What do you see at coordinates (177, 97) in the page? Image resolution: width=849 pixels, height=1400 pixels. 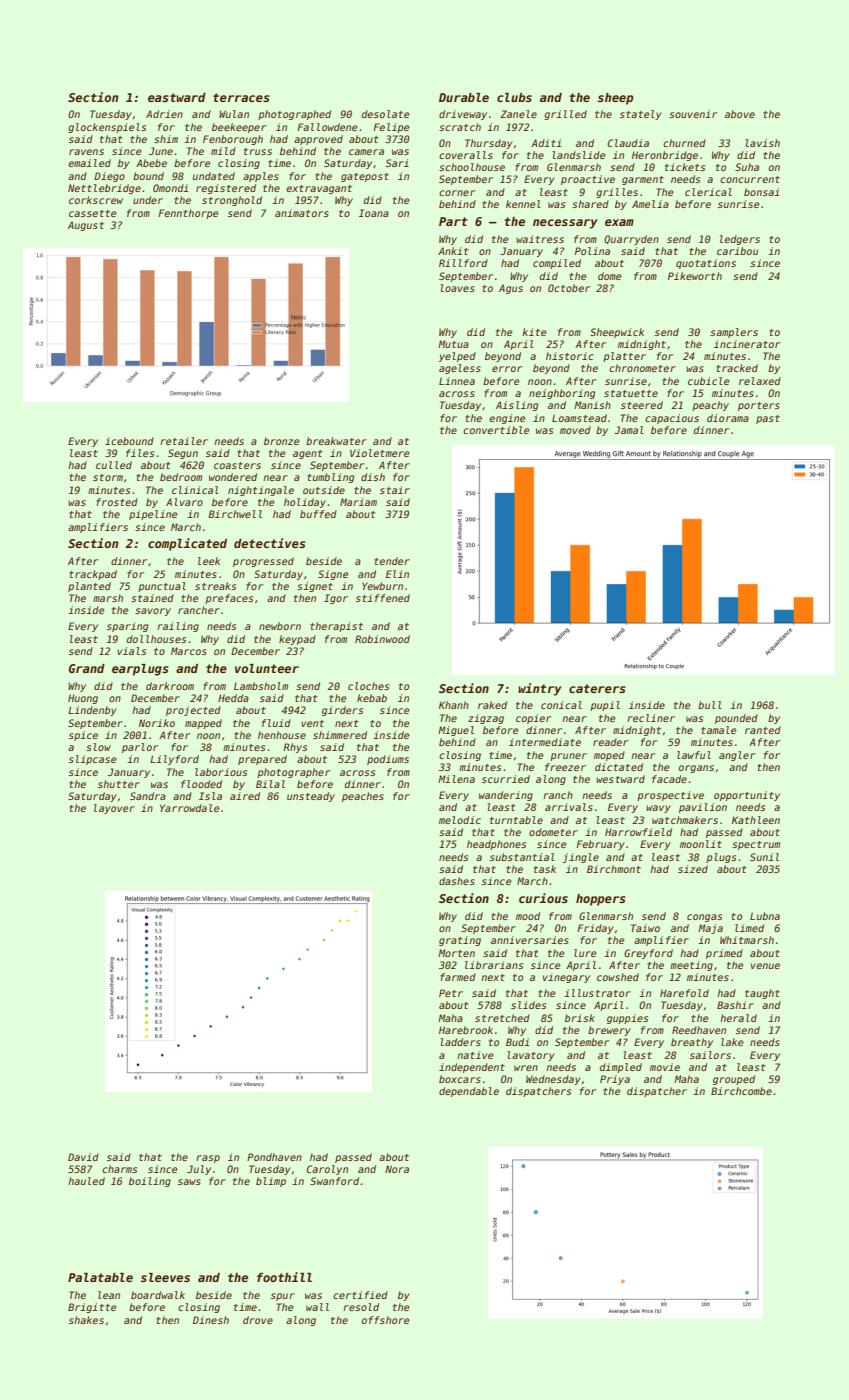 I see `eastward` at bounding box center [177, 97].
